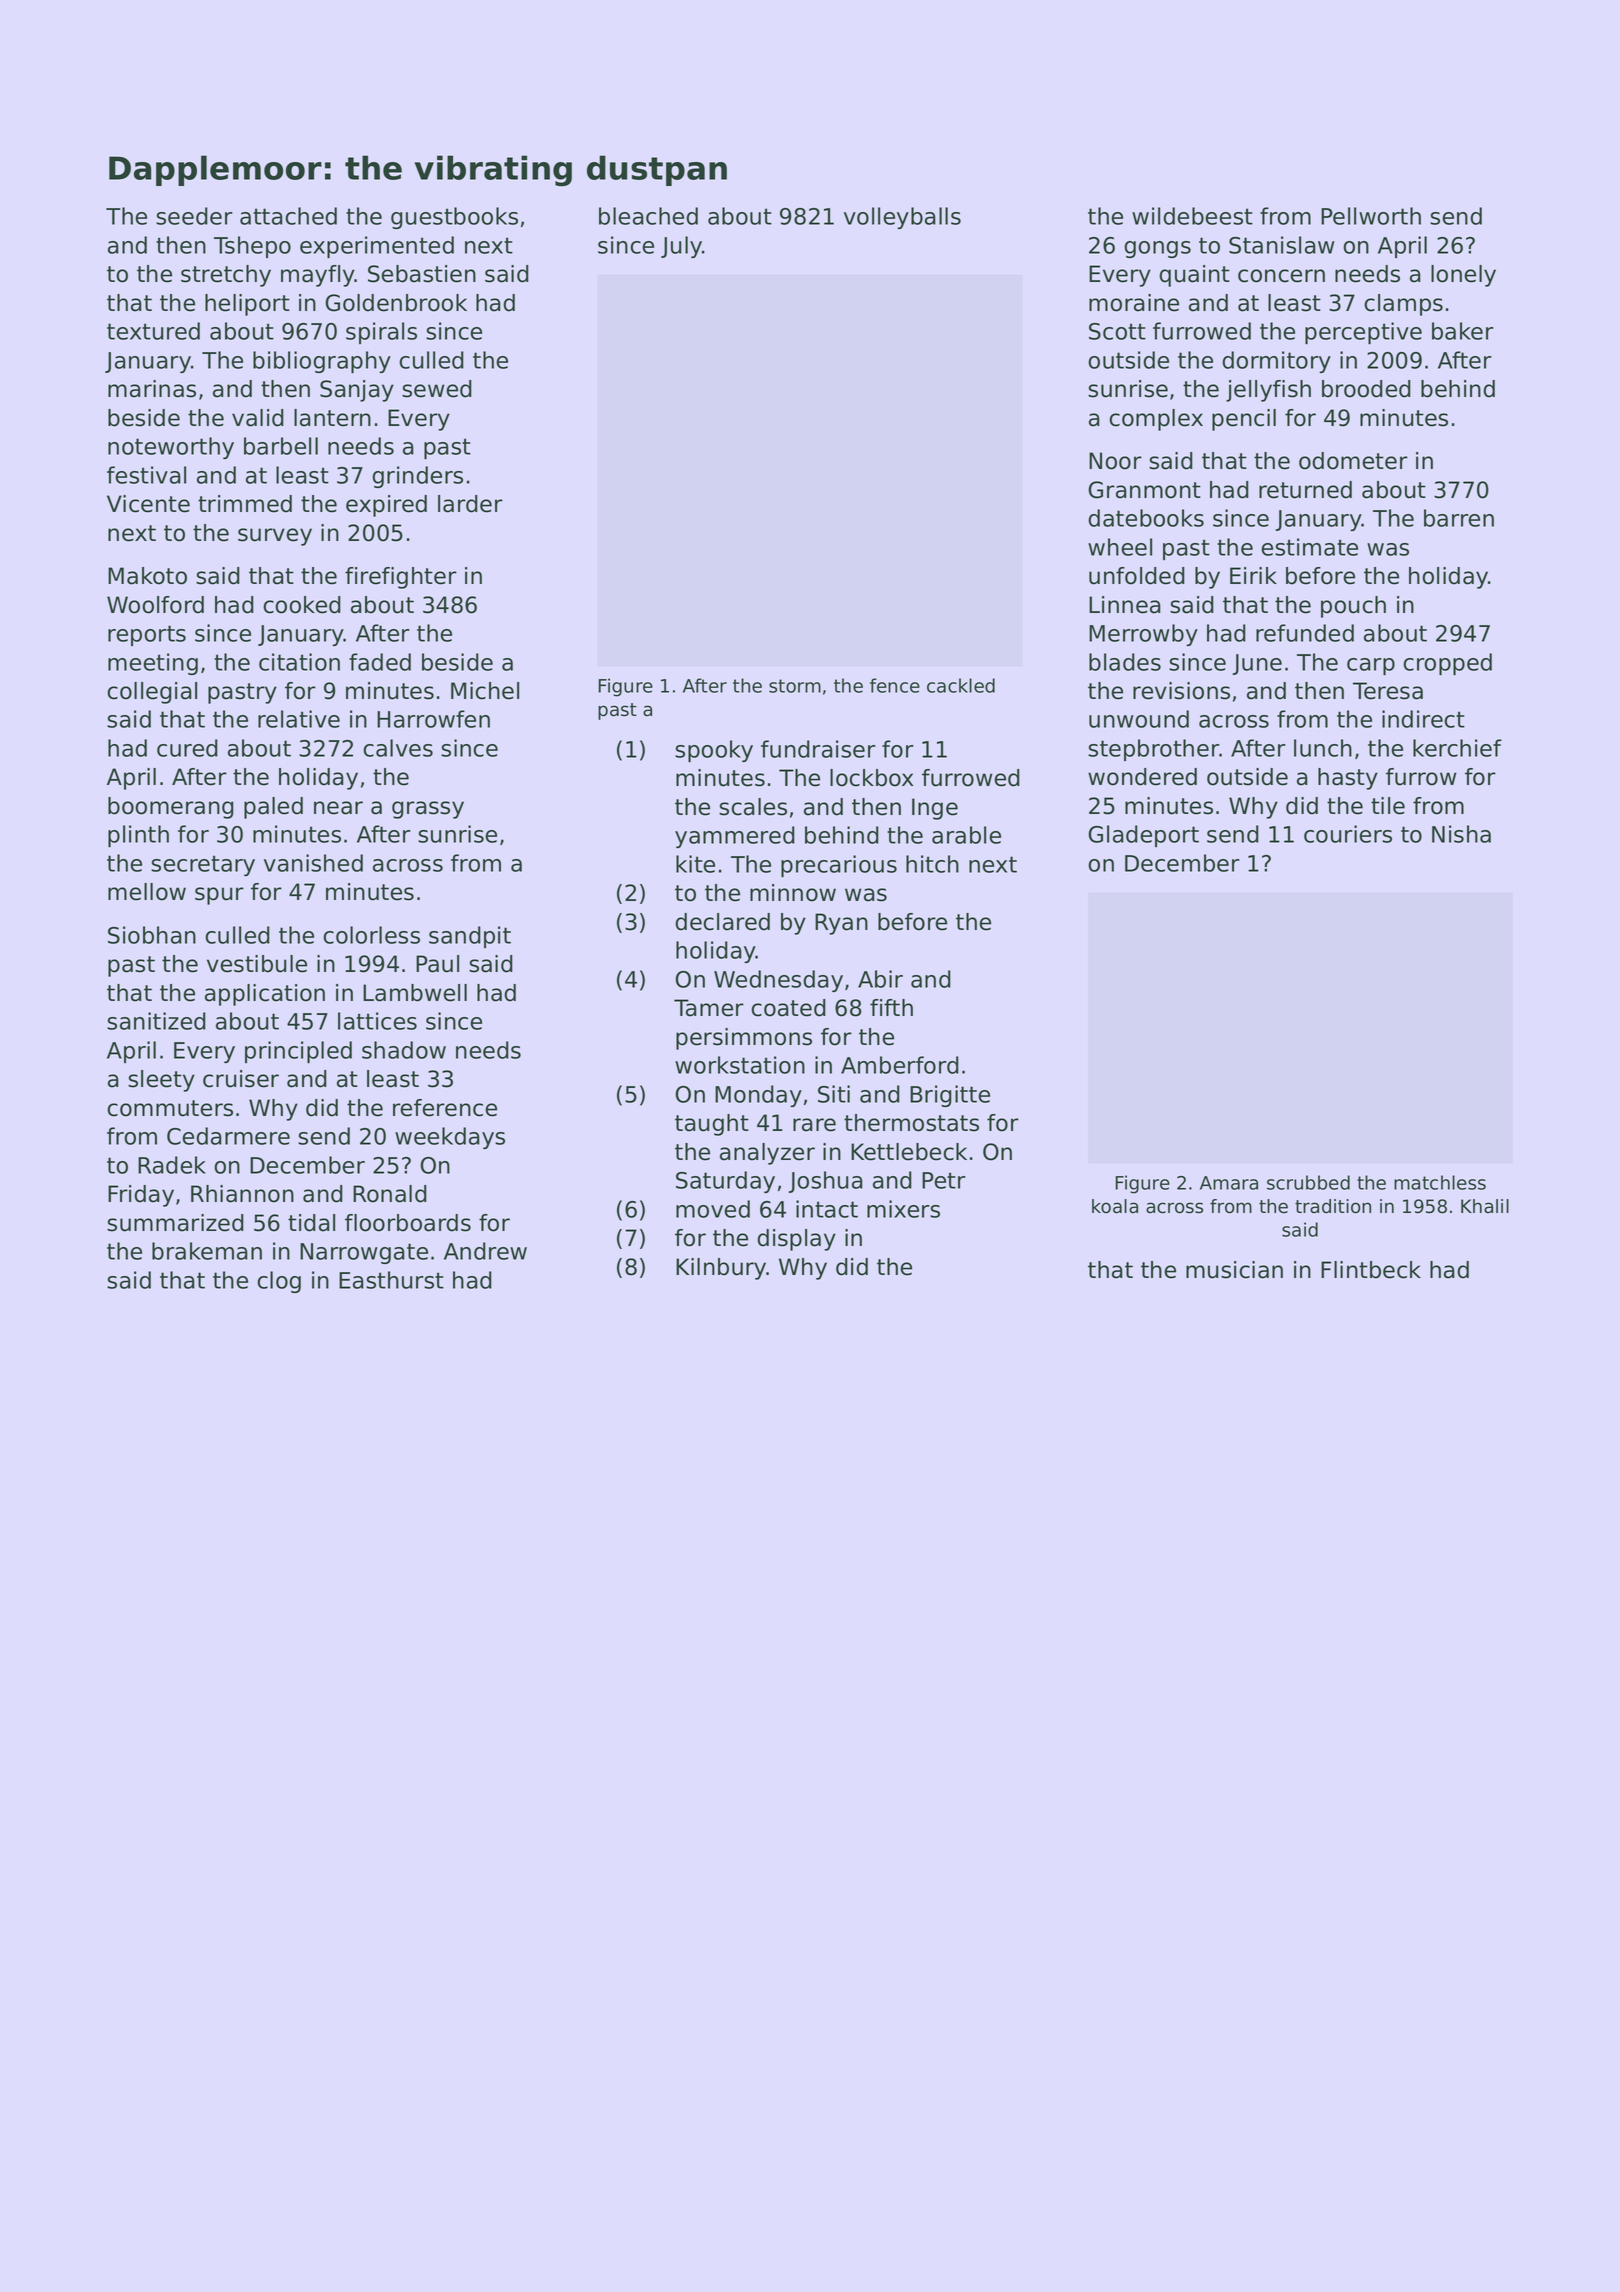 The image size is (1620, 2292). I want to click on Linnea, so click(1125, 605).
